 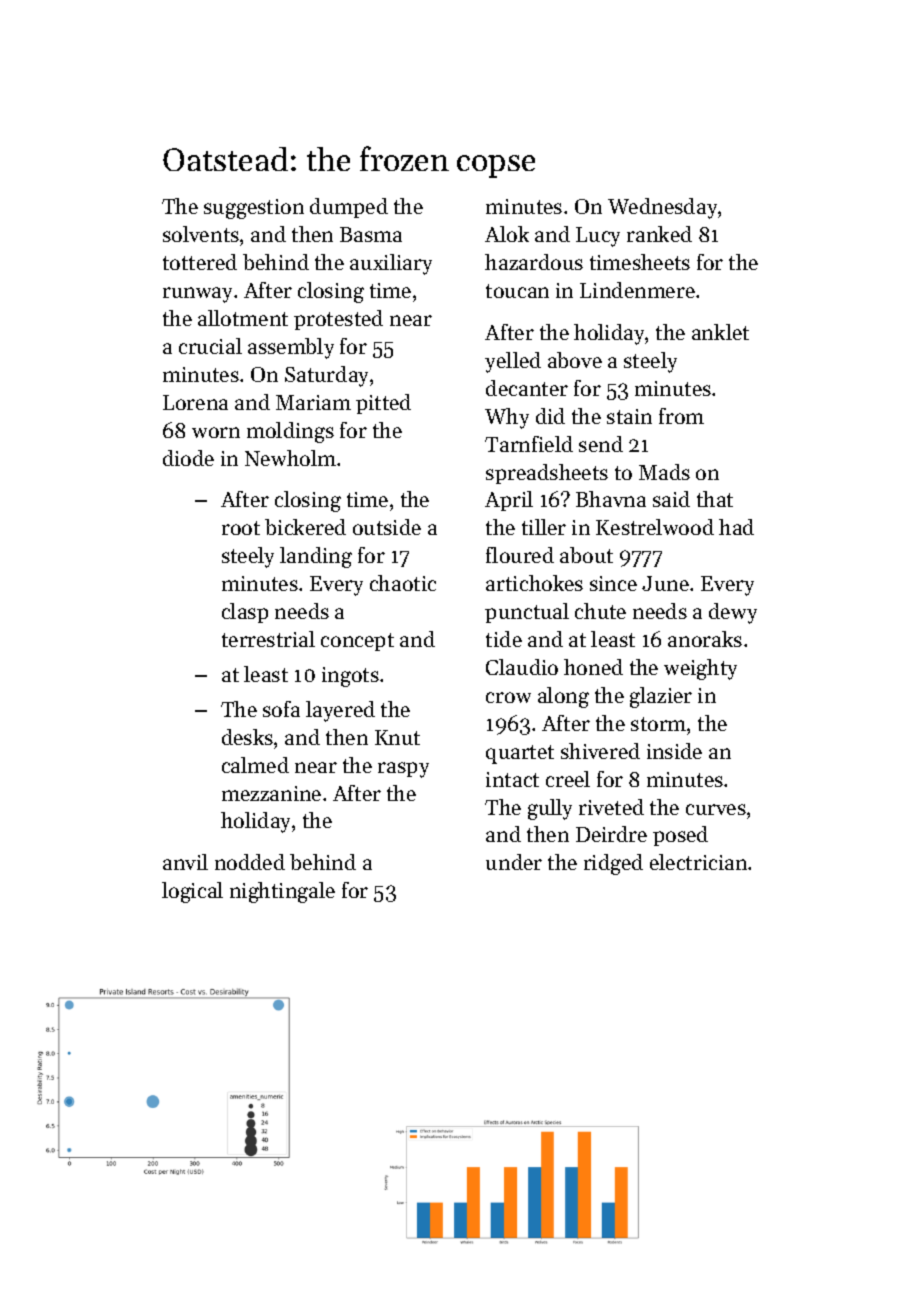 I want to click on chute, so click(x=600, y=611).
